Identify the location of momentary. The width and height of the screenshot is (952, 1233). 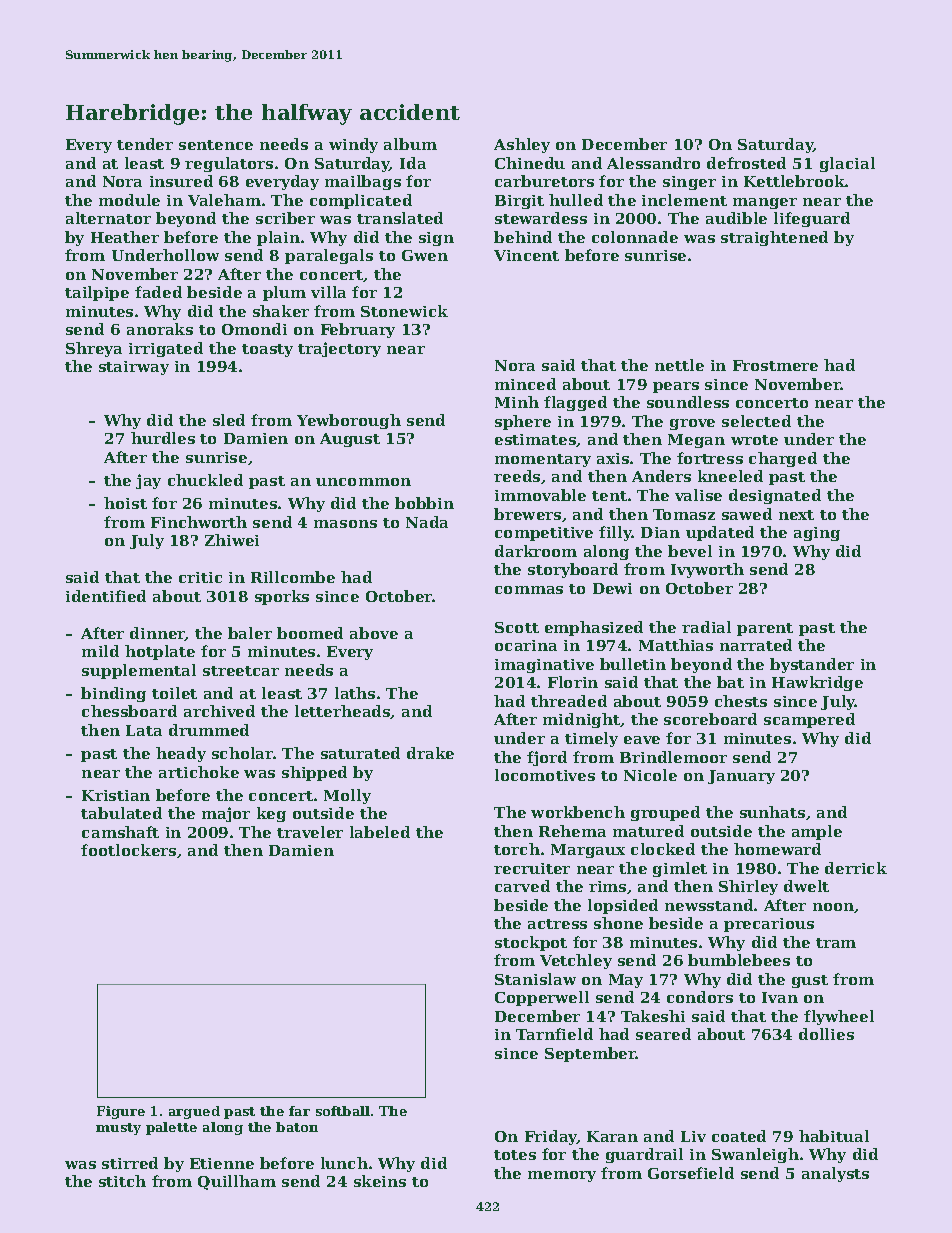
(543, 460).
